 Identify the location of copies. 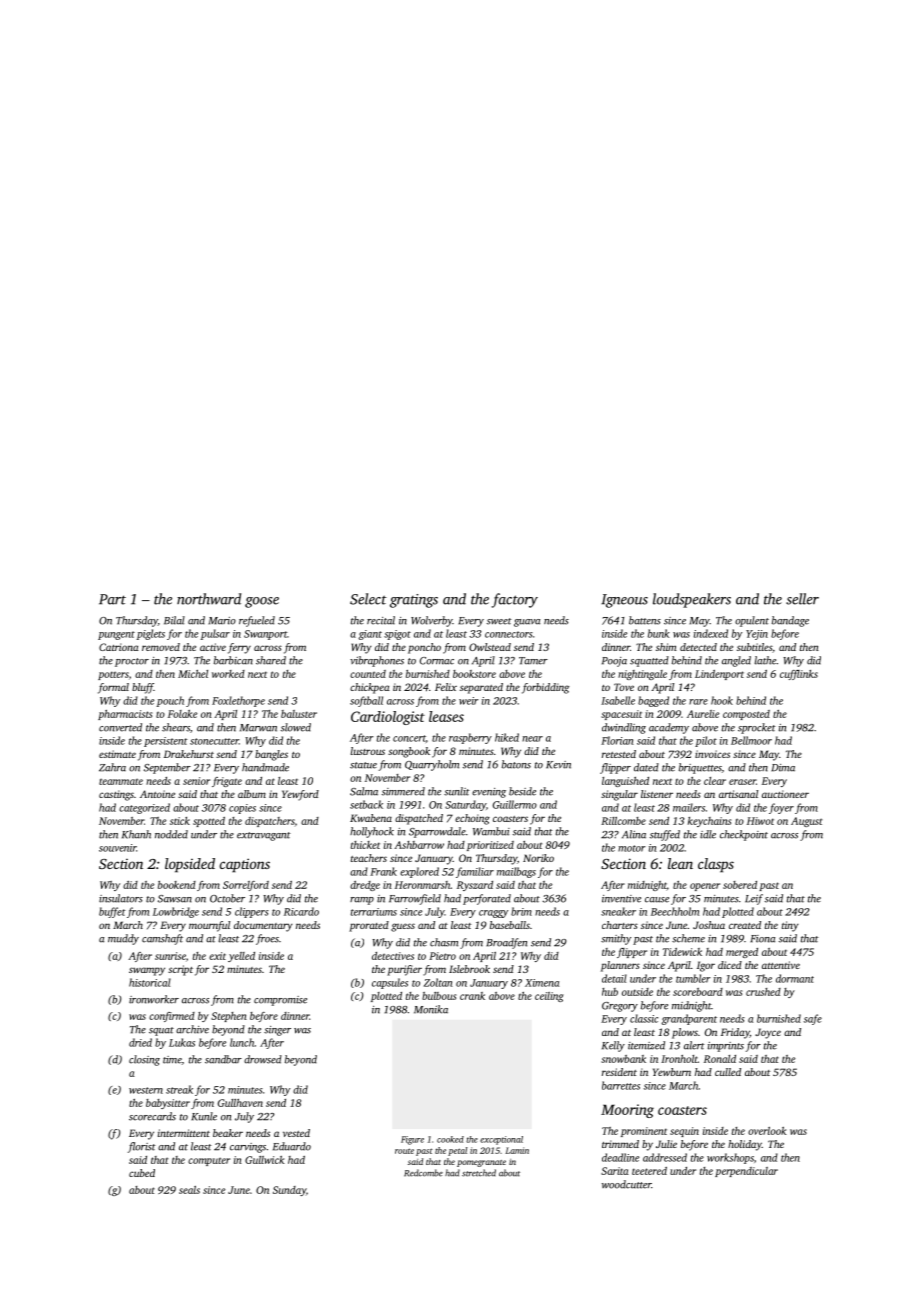
(242, 809).
